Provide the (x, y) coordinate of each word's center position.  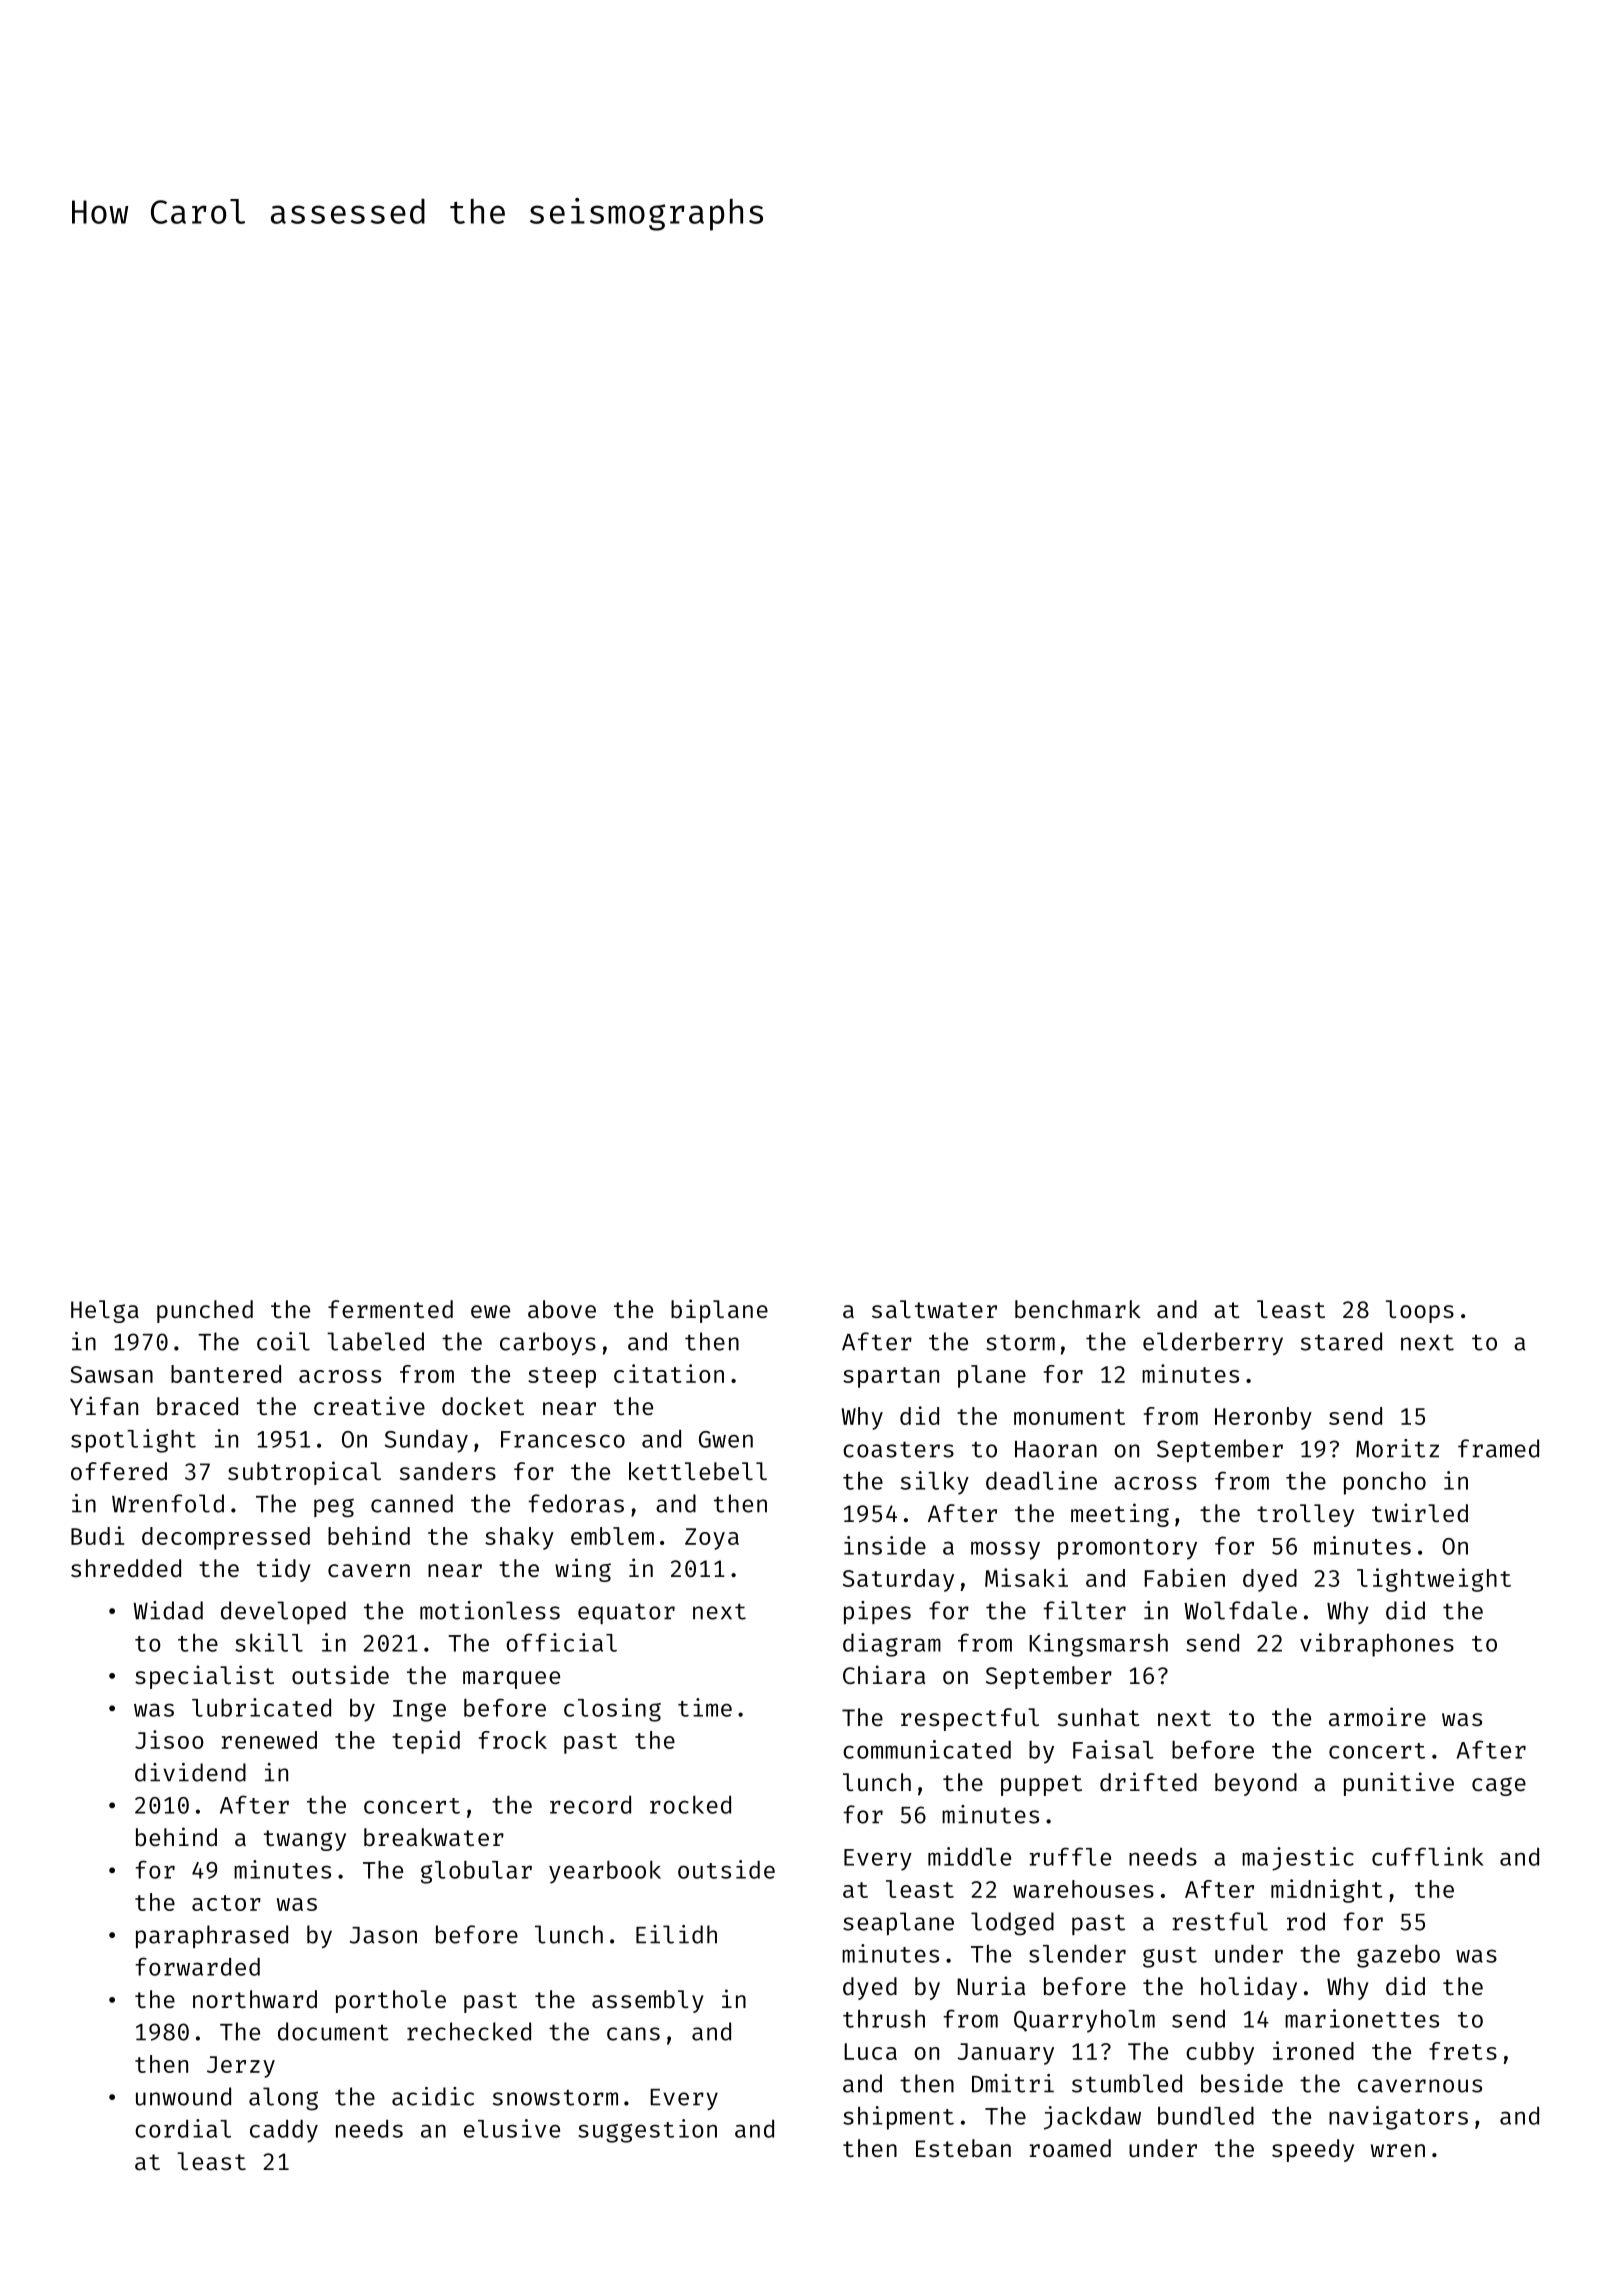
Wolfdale (1240, 1610)
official (562, 1642)
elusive (512, 2128)
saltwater (934, 1309)
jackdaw (1092, 2118)
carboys (548, 1343)
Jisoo (169, 1739)
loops (1420, 1311)
